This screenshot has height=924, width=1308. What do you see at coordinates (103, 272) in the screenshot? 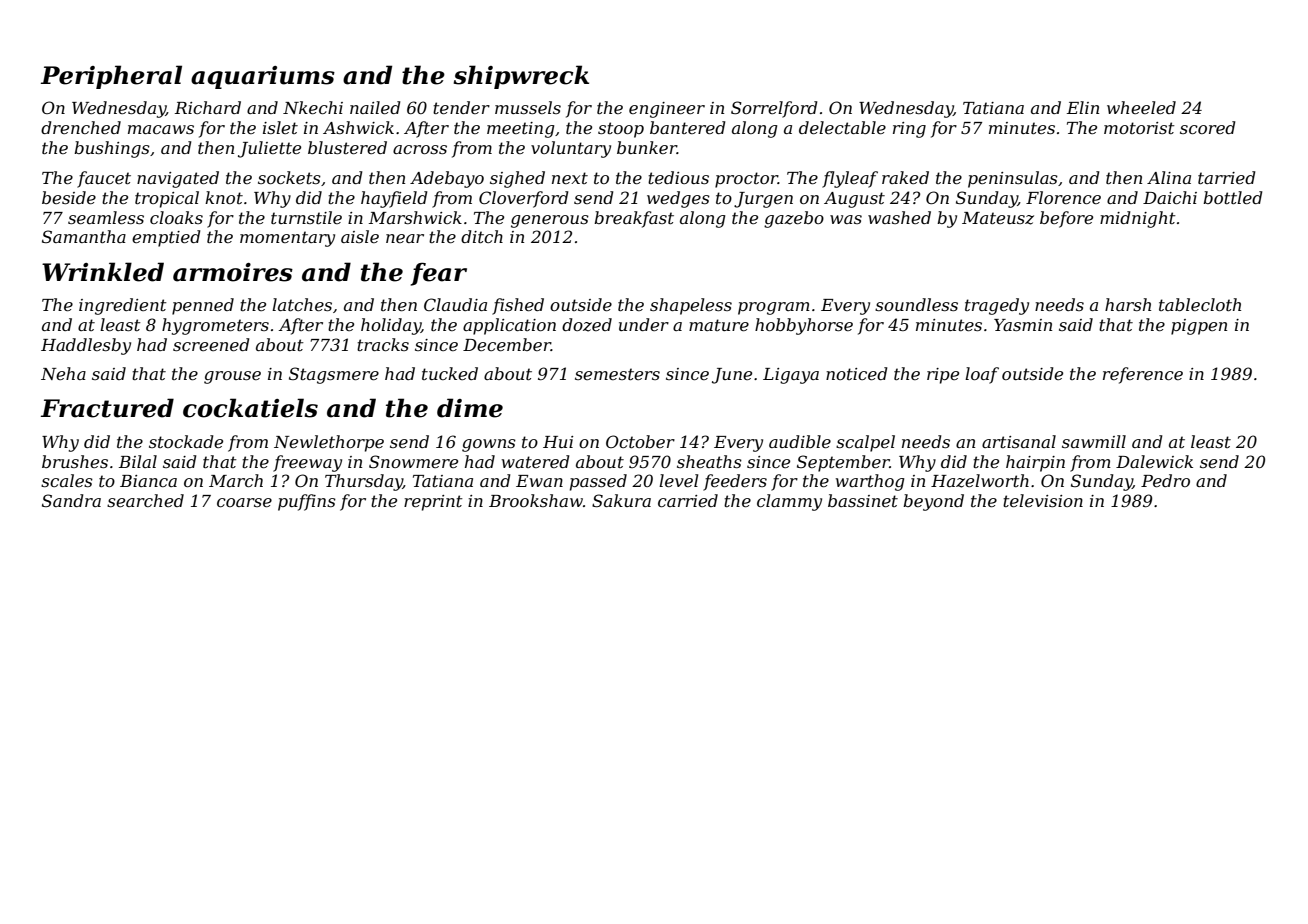
I see `Wrinkled` at bounding box center [103, 272].
